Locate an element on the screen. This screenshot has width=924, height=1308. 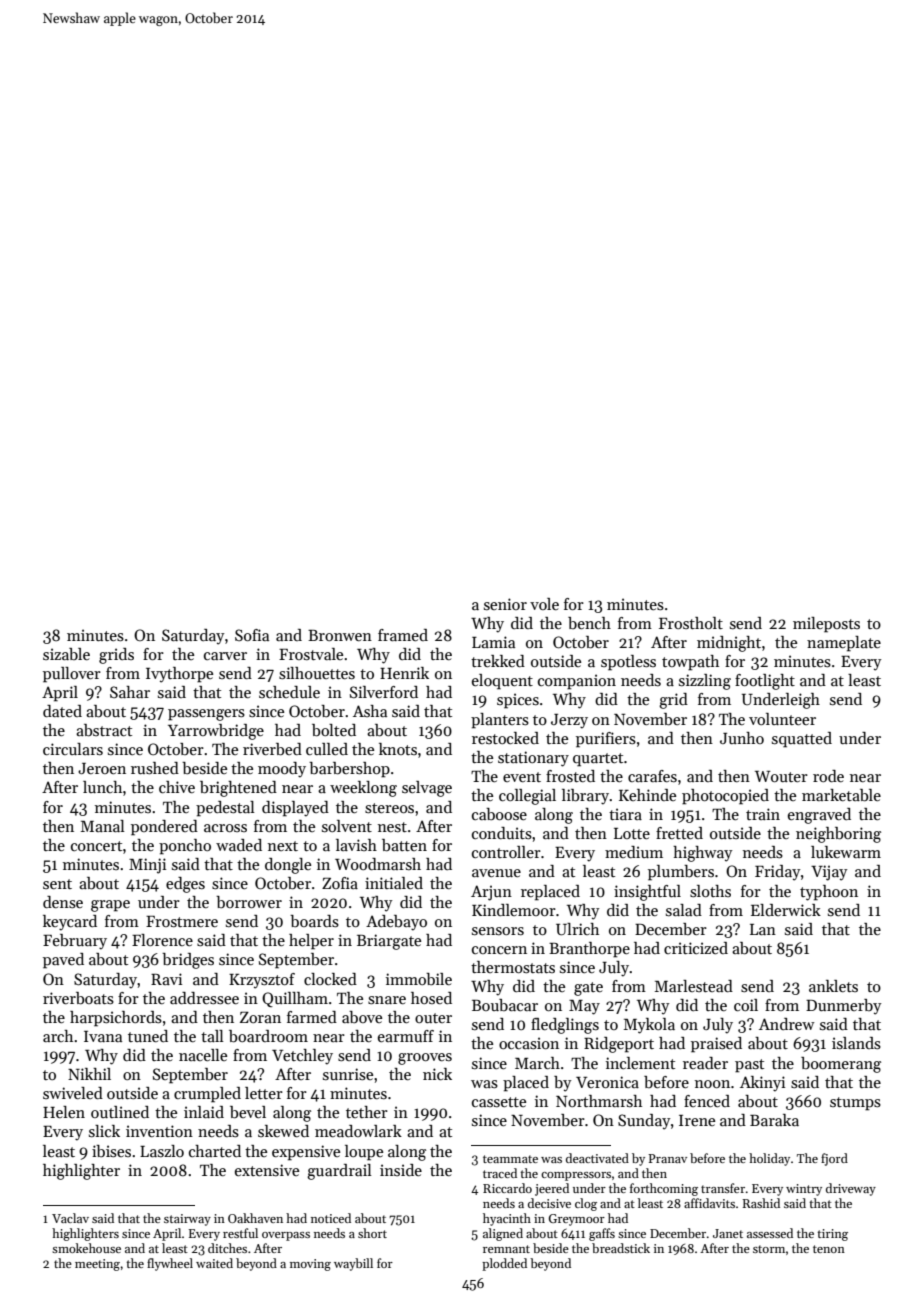
fenced is located at coordinates (707, 1101).
